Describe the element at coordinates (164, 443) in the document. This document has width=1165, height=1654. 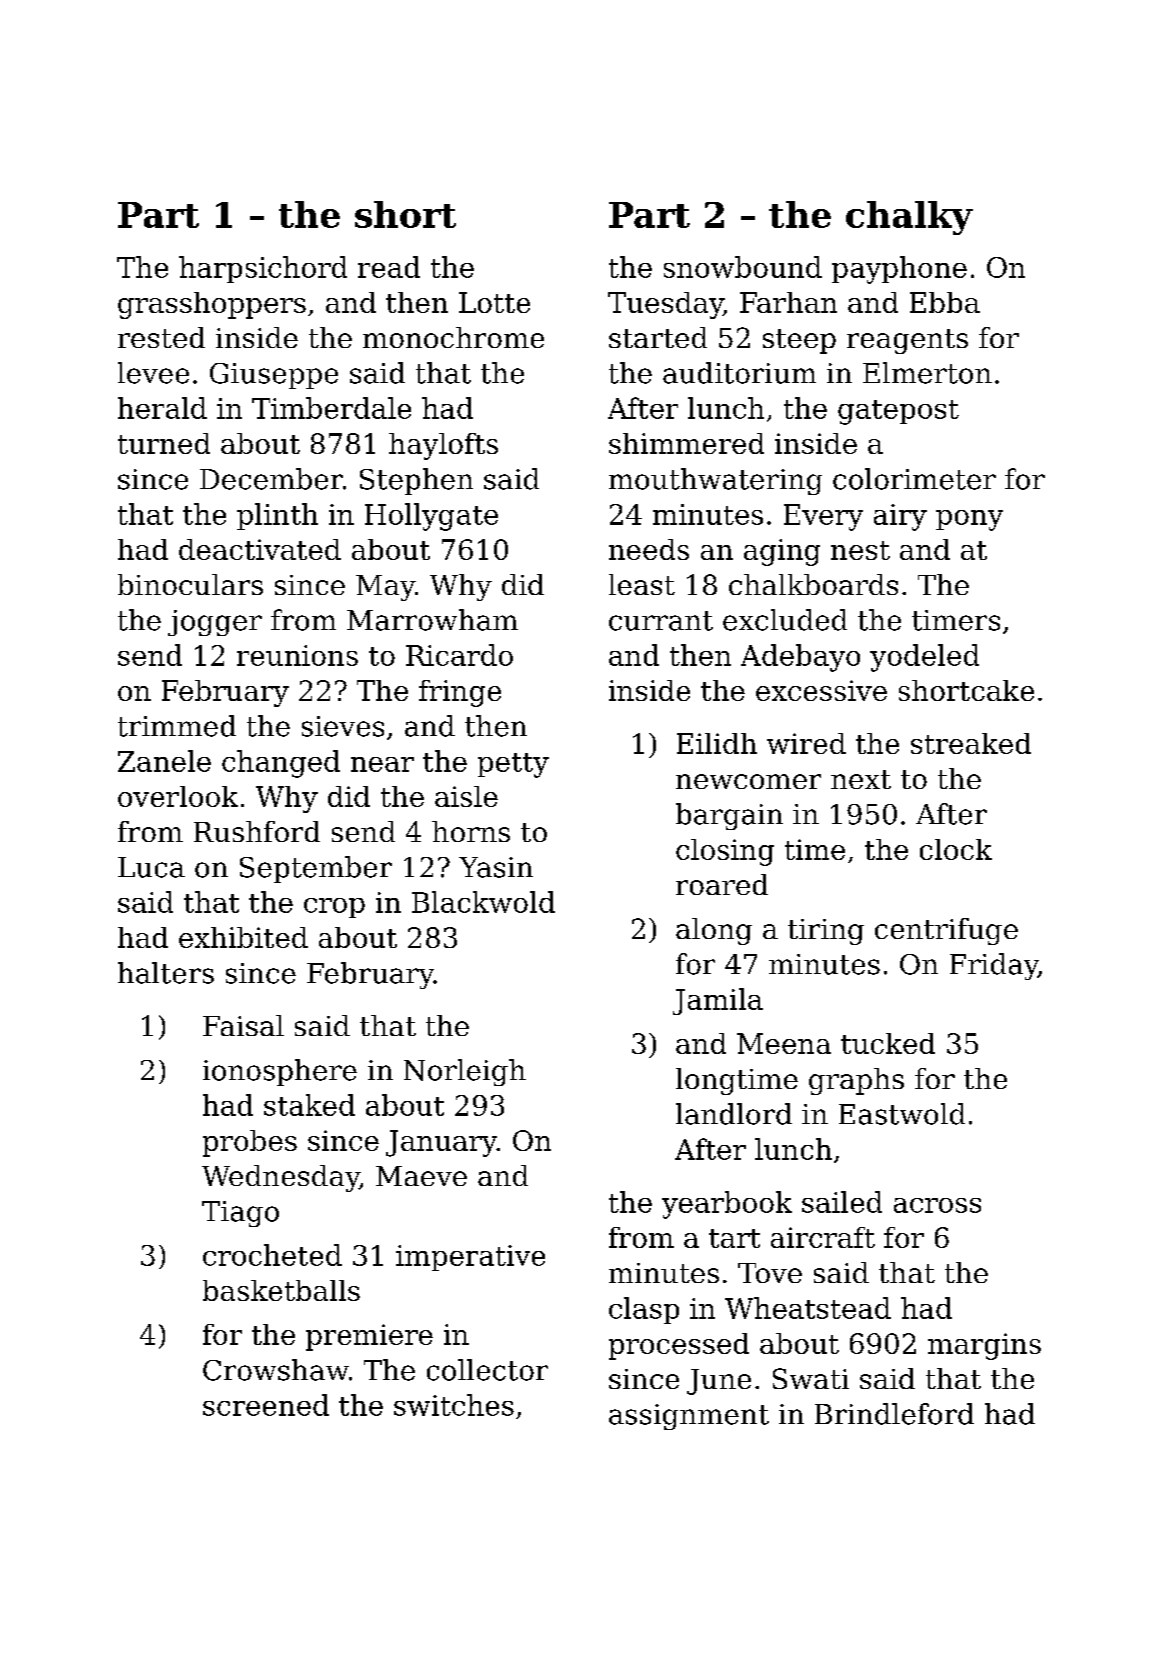
I see `turned` at that location.
